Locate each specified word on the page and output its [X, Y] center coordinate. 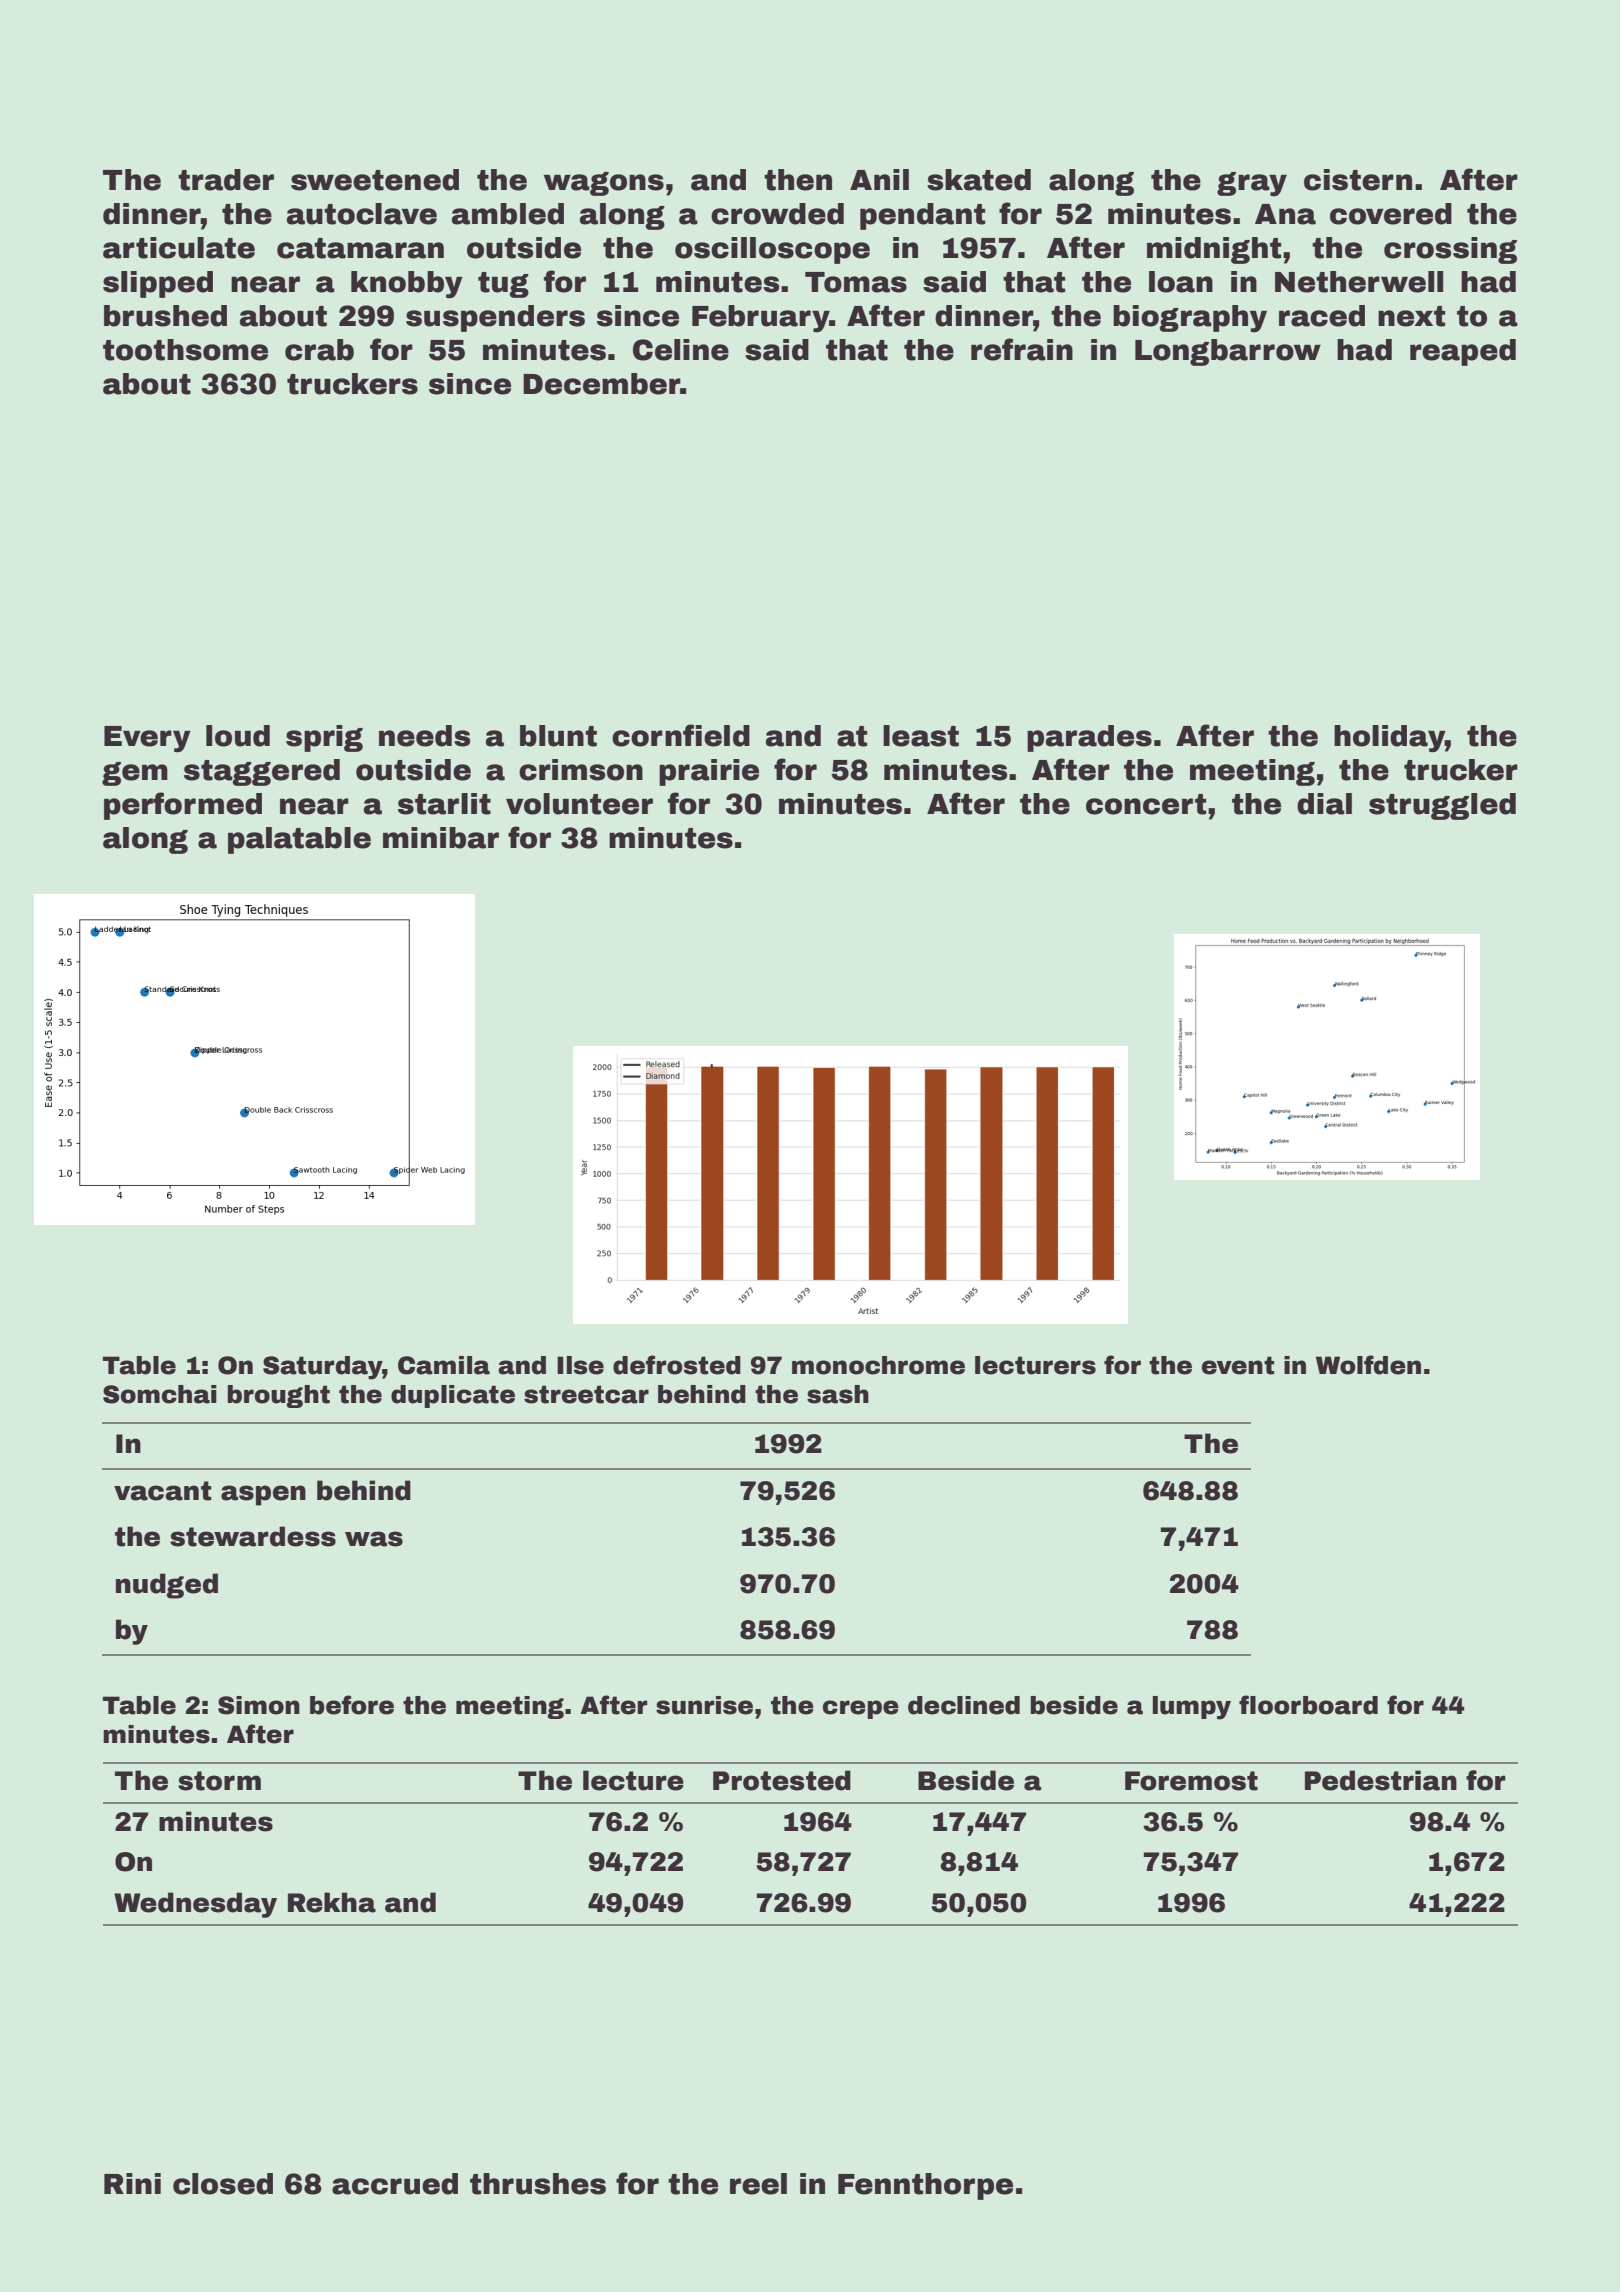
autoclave [362, 214]
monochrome [878, 1365]
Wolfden [1368, 1365]
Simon [259, 1705]
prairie [709, 772]
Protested [782, 1780]
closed [223, 2184]
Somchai [160, 1394]
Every [147, 739]
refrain [1022, 349]
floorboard [1308, 1705]
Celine [681, 350]
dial [1324, 804]
